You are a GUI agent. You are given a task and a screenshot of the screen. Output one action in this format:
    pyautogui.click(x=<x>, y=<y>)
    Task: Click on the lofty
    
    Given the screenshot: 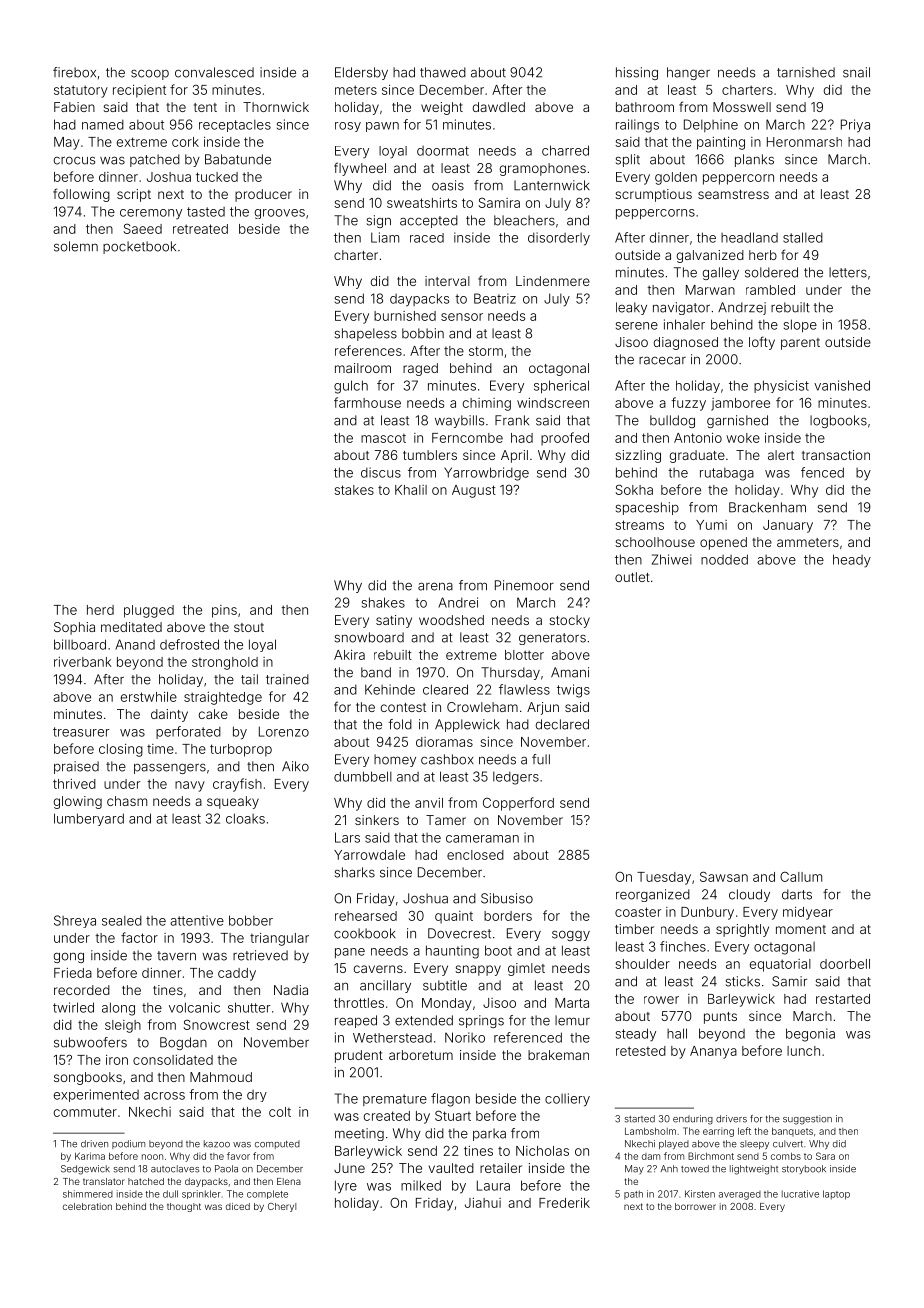 What is the action you would take?
    pyautogui.click(x=762, y=343)
